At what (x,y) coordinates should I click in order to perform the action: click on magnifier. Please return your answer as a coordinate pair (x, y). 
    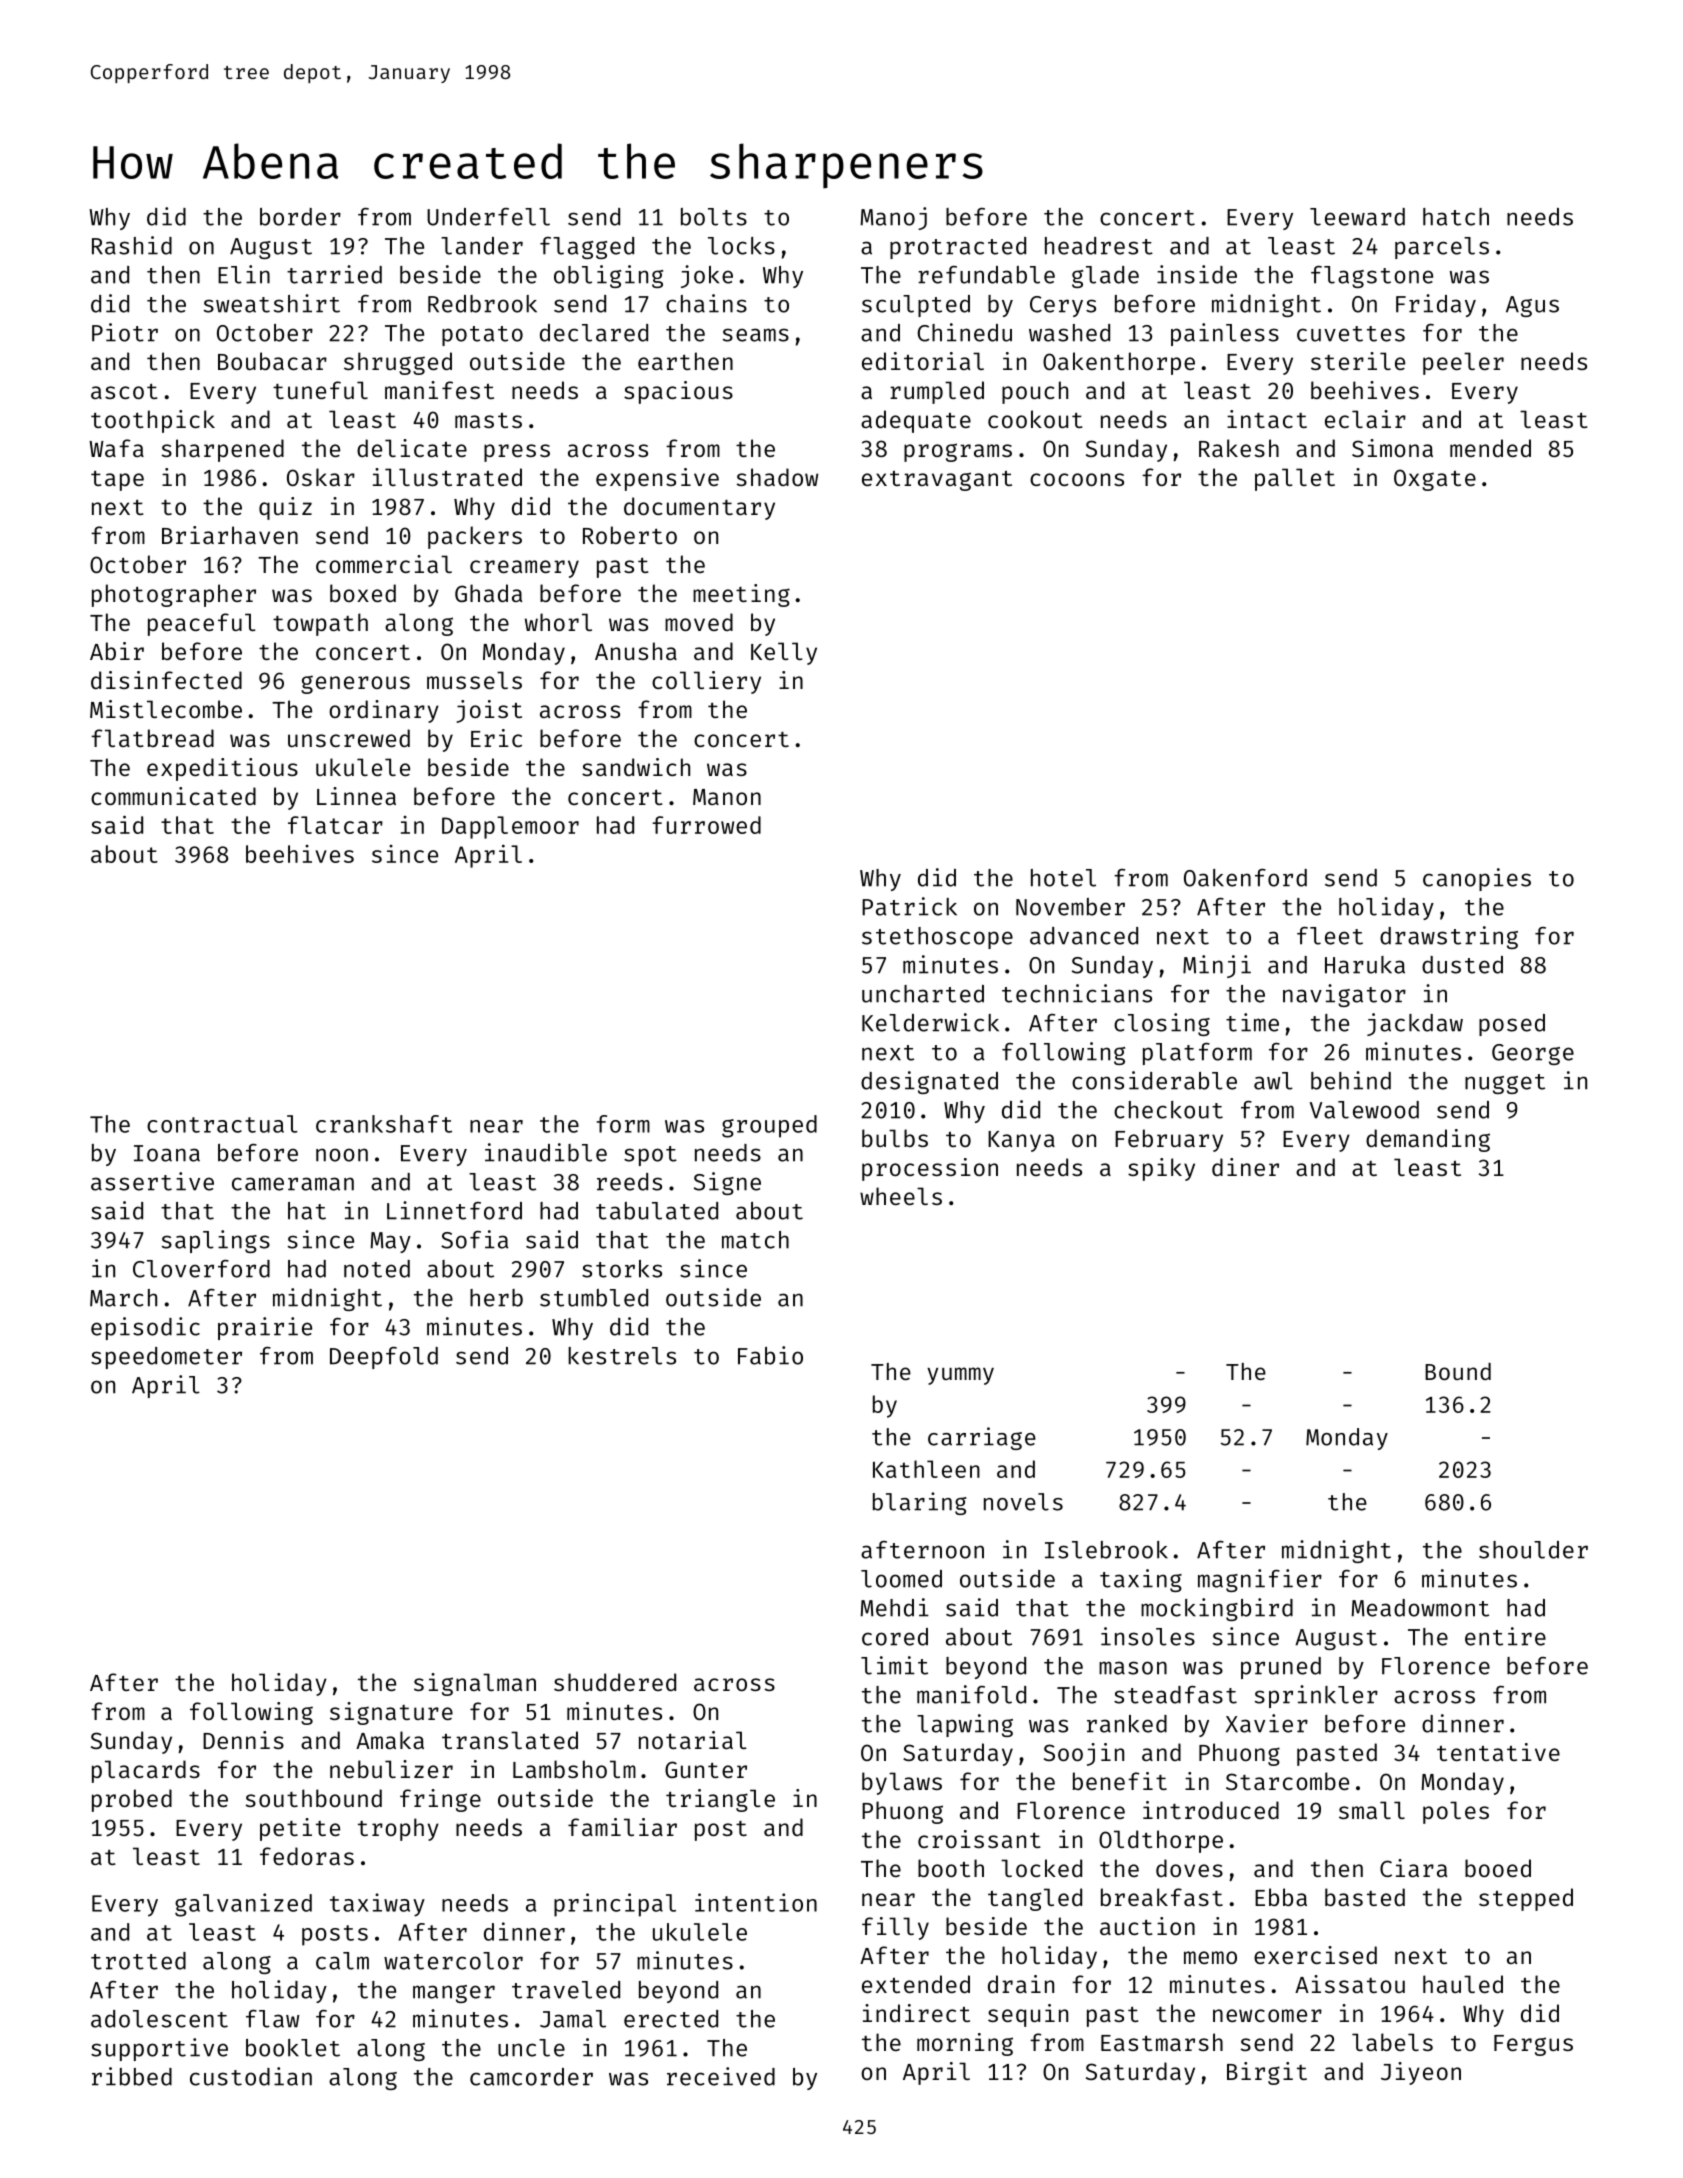
    Looking at the image, I should click on (1260, 1580).
